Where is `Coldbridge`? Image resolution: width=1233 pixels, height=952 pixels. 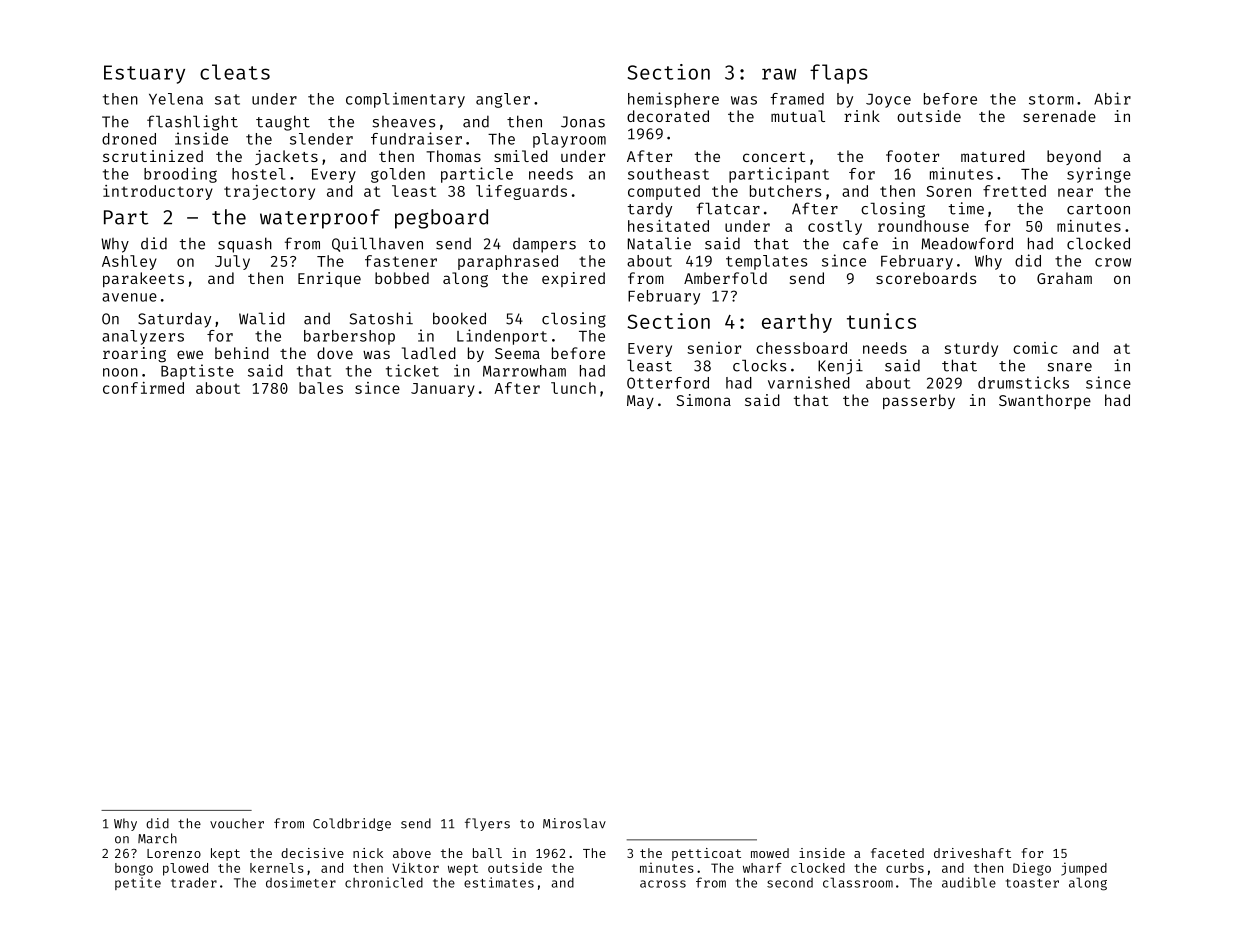
Coldbridge is located at coordinates (352, 824).
